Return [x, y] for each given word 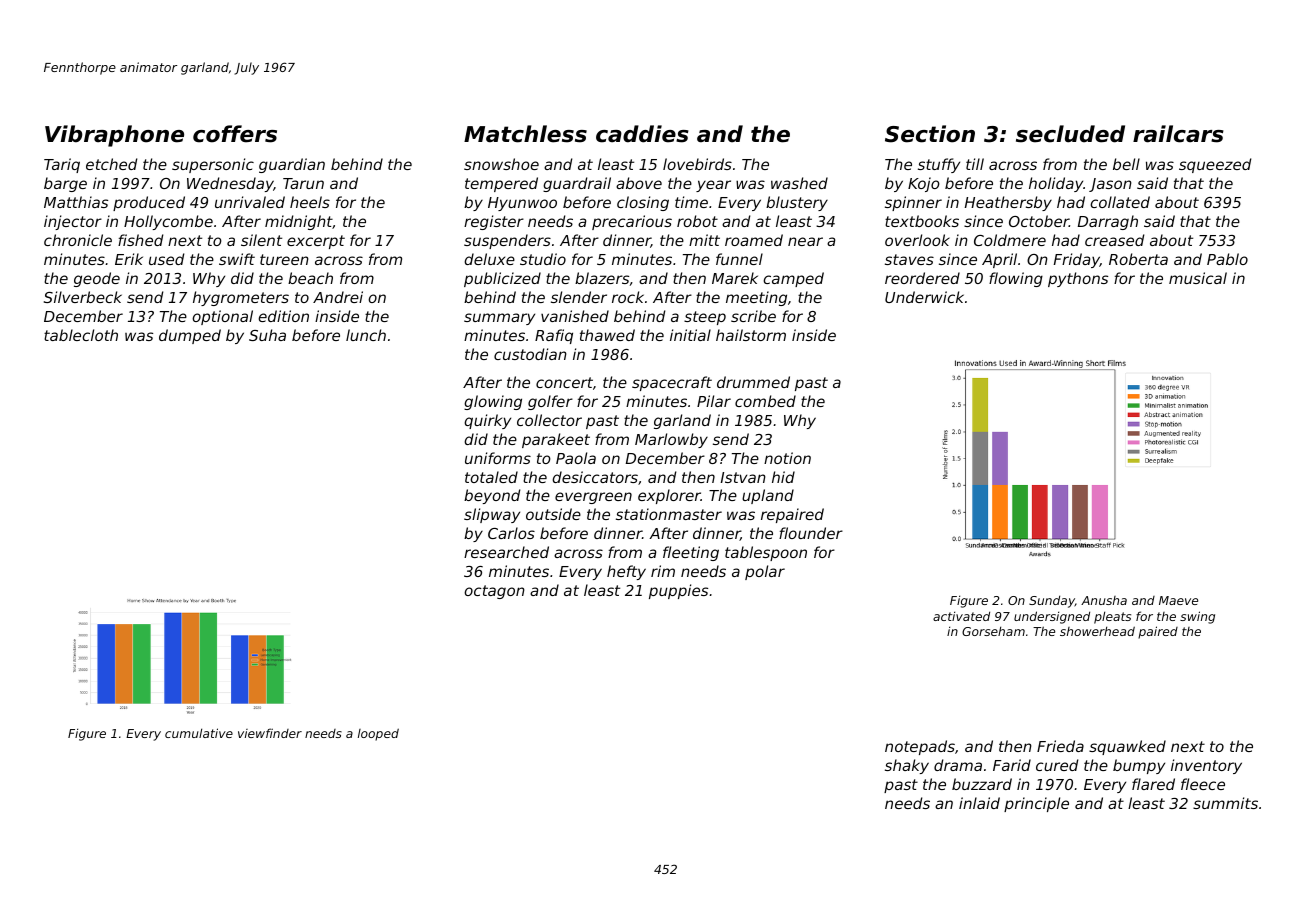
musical [1198, 278]
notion [787, 458]
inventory [1206, 766]
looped [378, 734]
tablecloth [81, 335]
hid [783, 477]
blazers [602, 278]
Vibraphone [114, 136]
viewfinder [270, 733]
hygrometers [241, 298]
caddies [642, 134]
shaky [907, 766]
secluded [1070, 134]
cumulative [199, 733]
